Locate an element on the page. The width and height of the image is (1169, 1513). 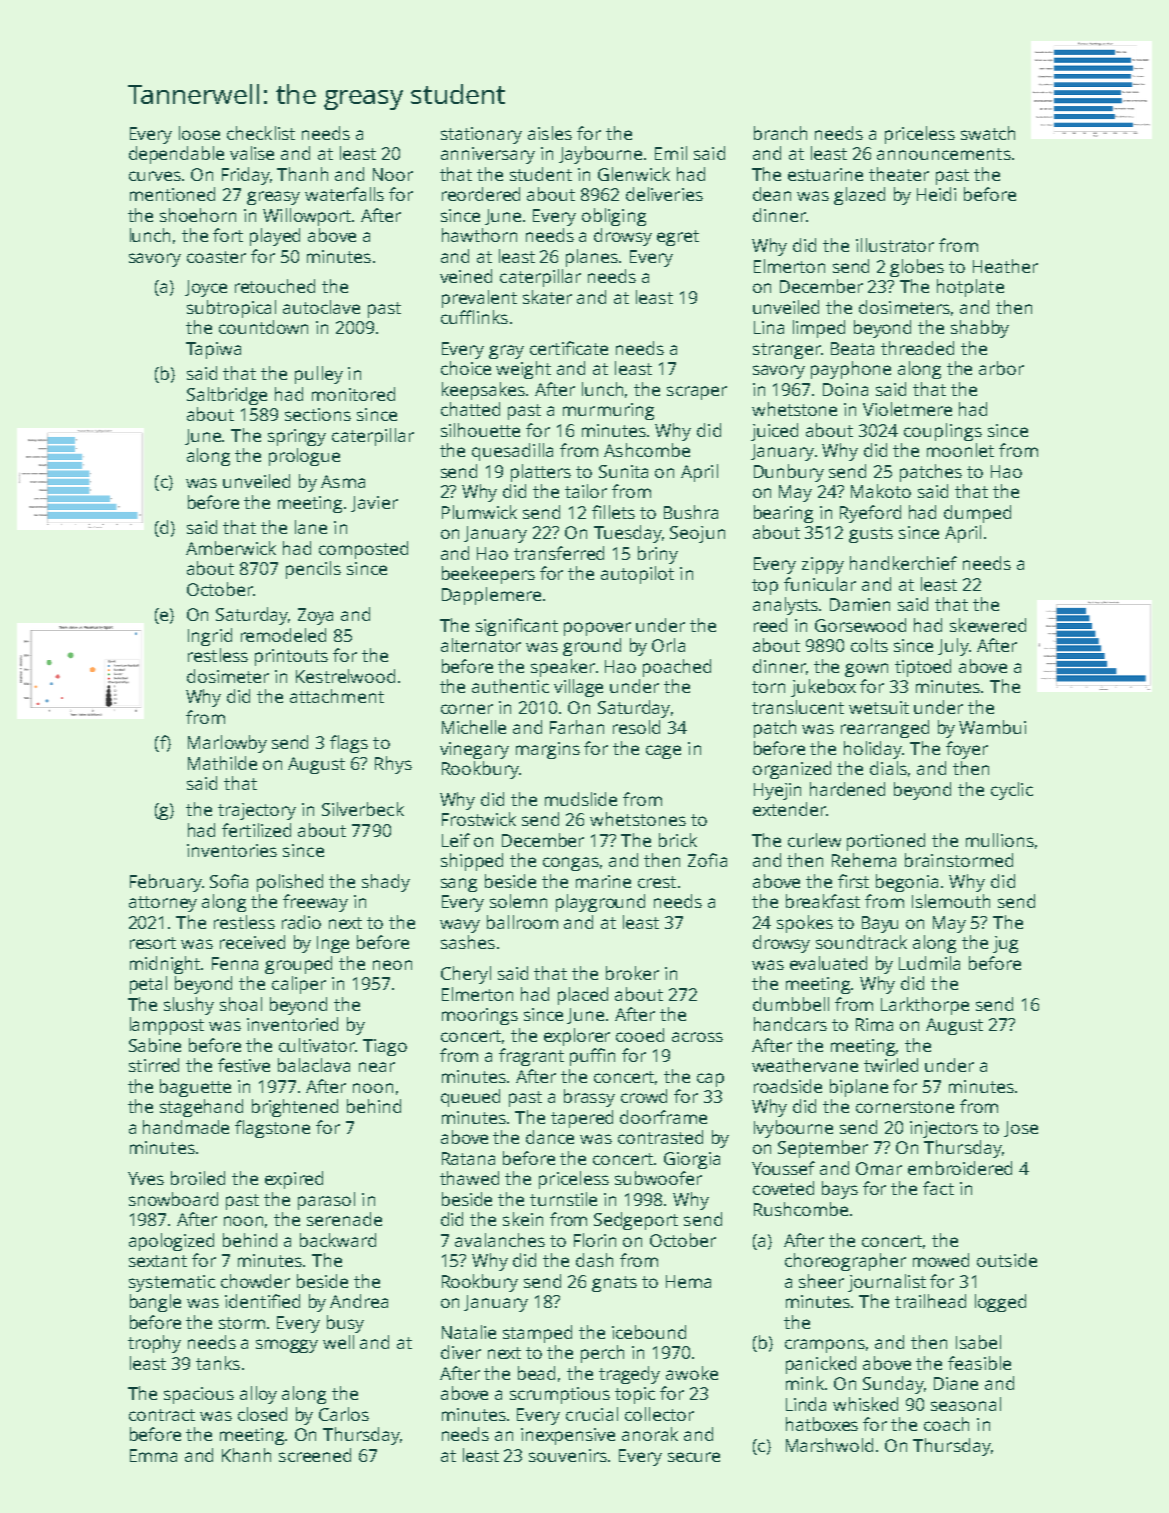
curves is located at coordinates (155, 176).
